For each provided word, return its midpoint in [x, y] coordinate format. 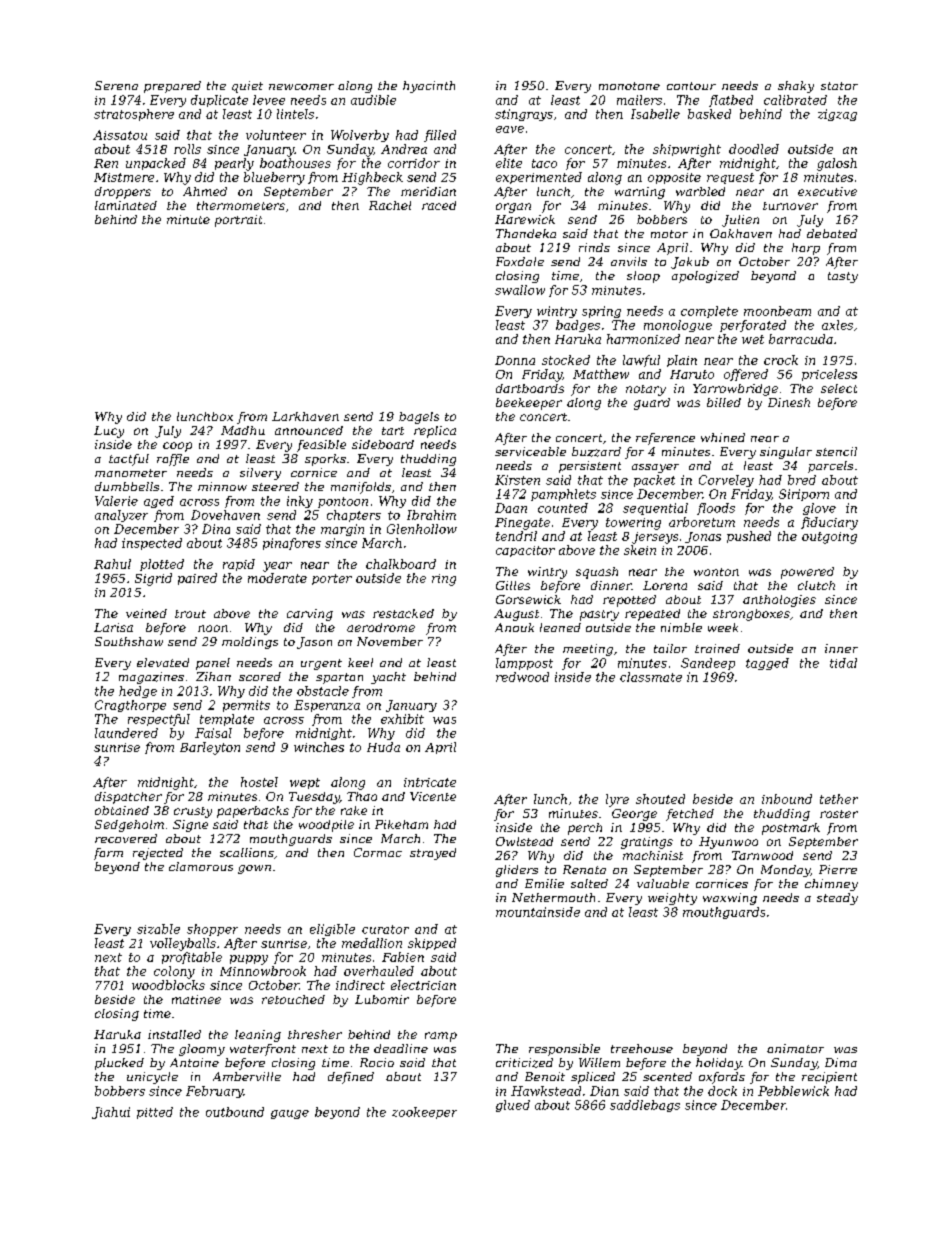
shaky [796, 87]
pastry [599, 615]
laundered [126, 733]
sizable [158, 929]
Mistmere [124, 177]
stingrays [524, 115]
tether [839, 799]
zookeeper [424, 1113]
